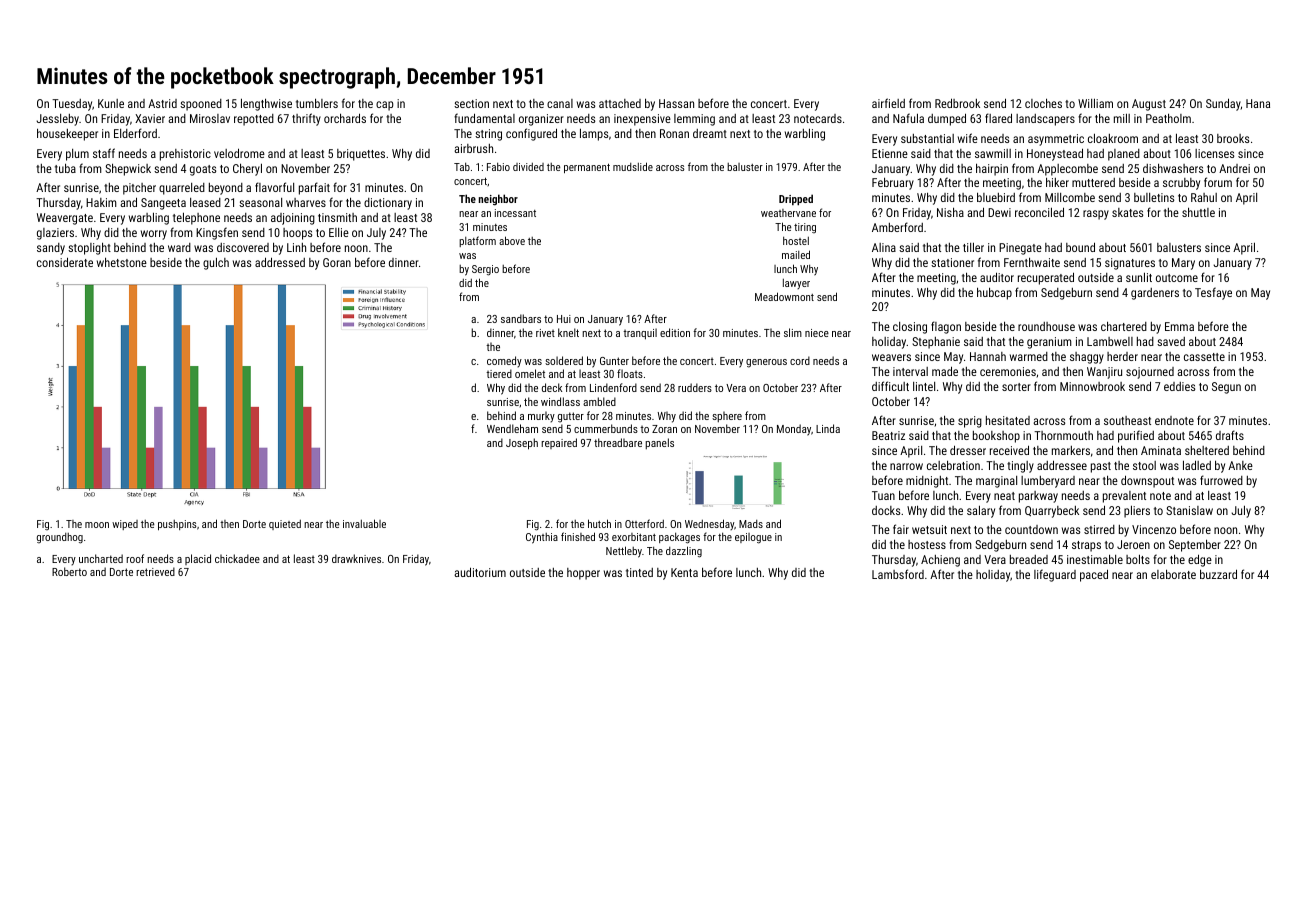  I want to click on invaluable, so click(364, 523).
